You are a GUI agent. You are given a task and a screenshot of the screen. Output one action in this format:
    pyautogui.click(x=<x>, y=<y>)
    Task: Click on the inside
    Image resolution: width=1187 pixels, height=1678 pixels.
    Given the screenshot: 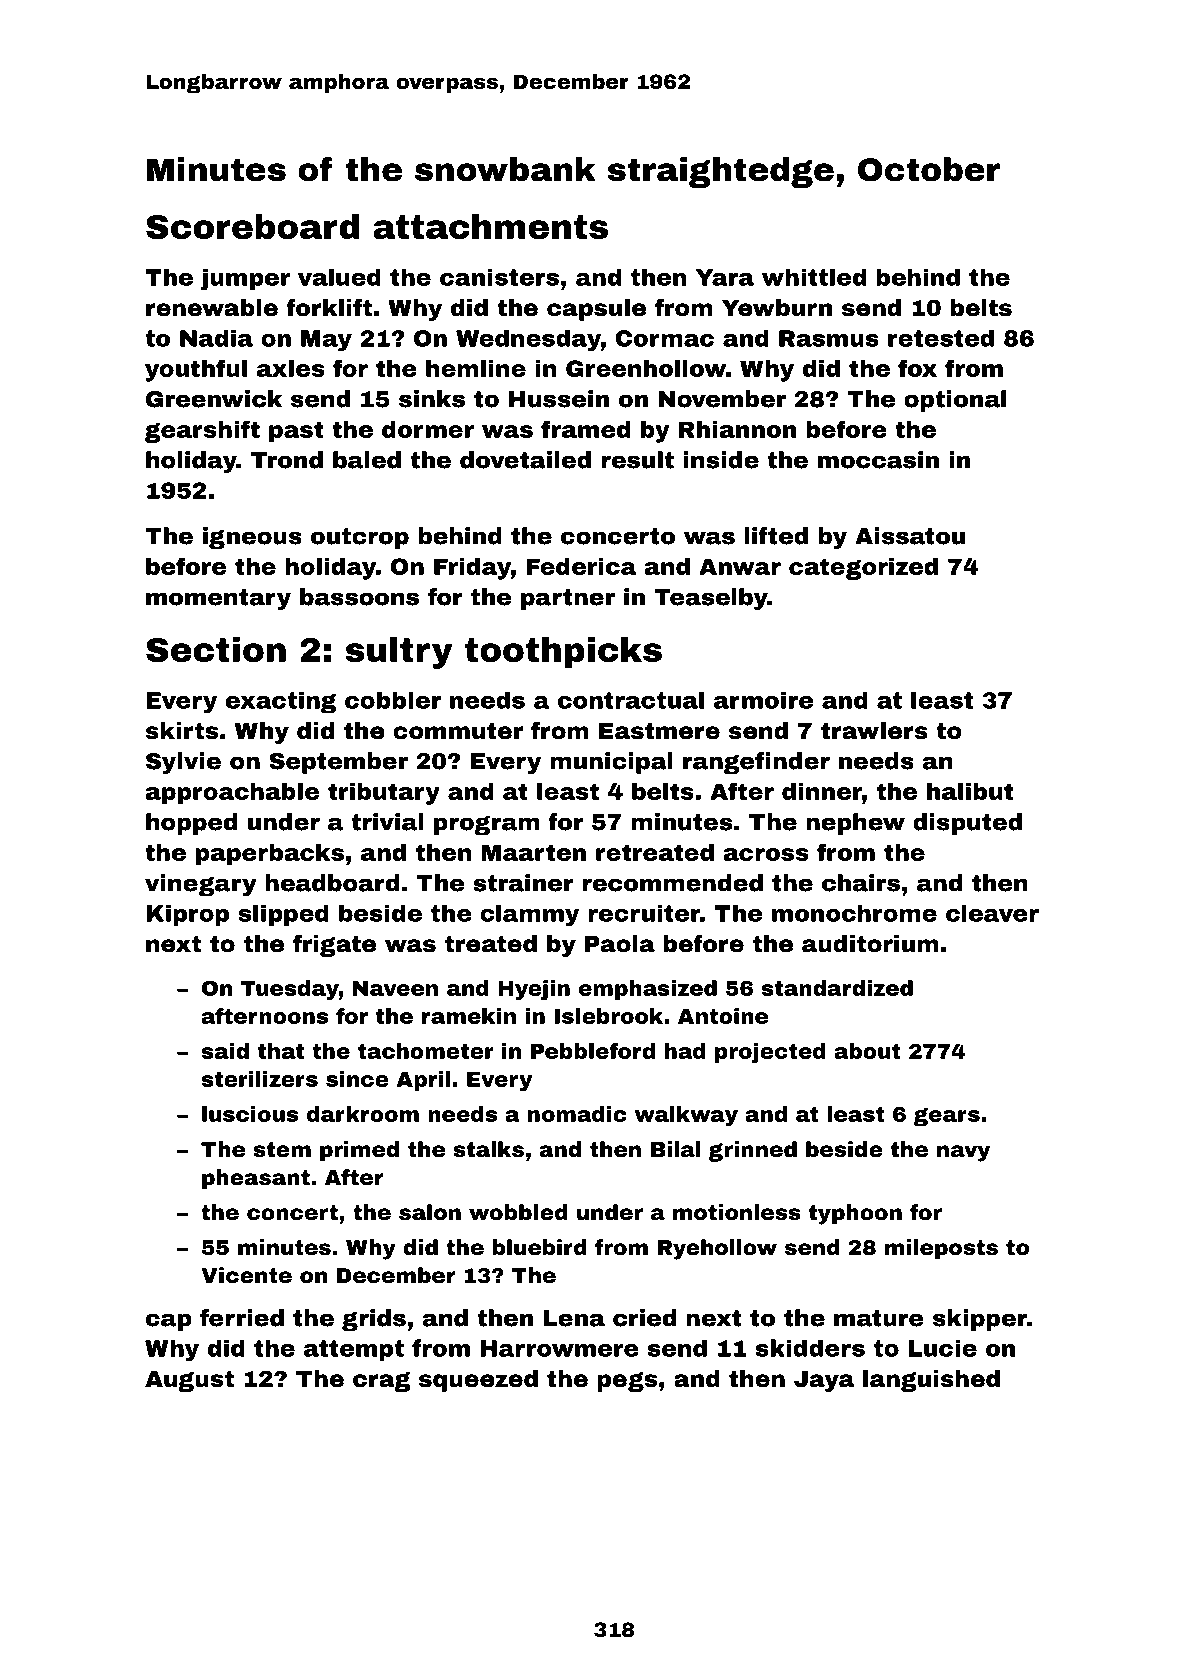 What is the action you would take?
    pyautogui.click(x=721, y=460)
